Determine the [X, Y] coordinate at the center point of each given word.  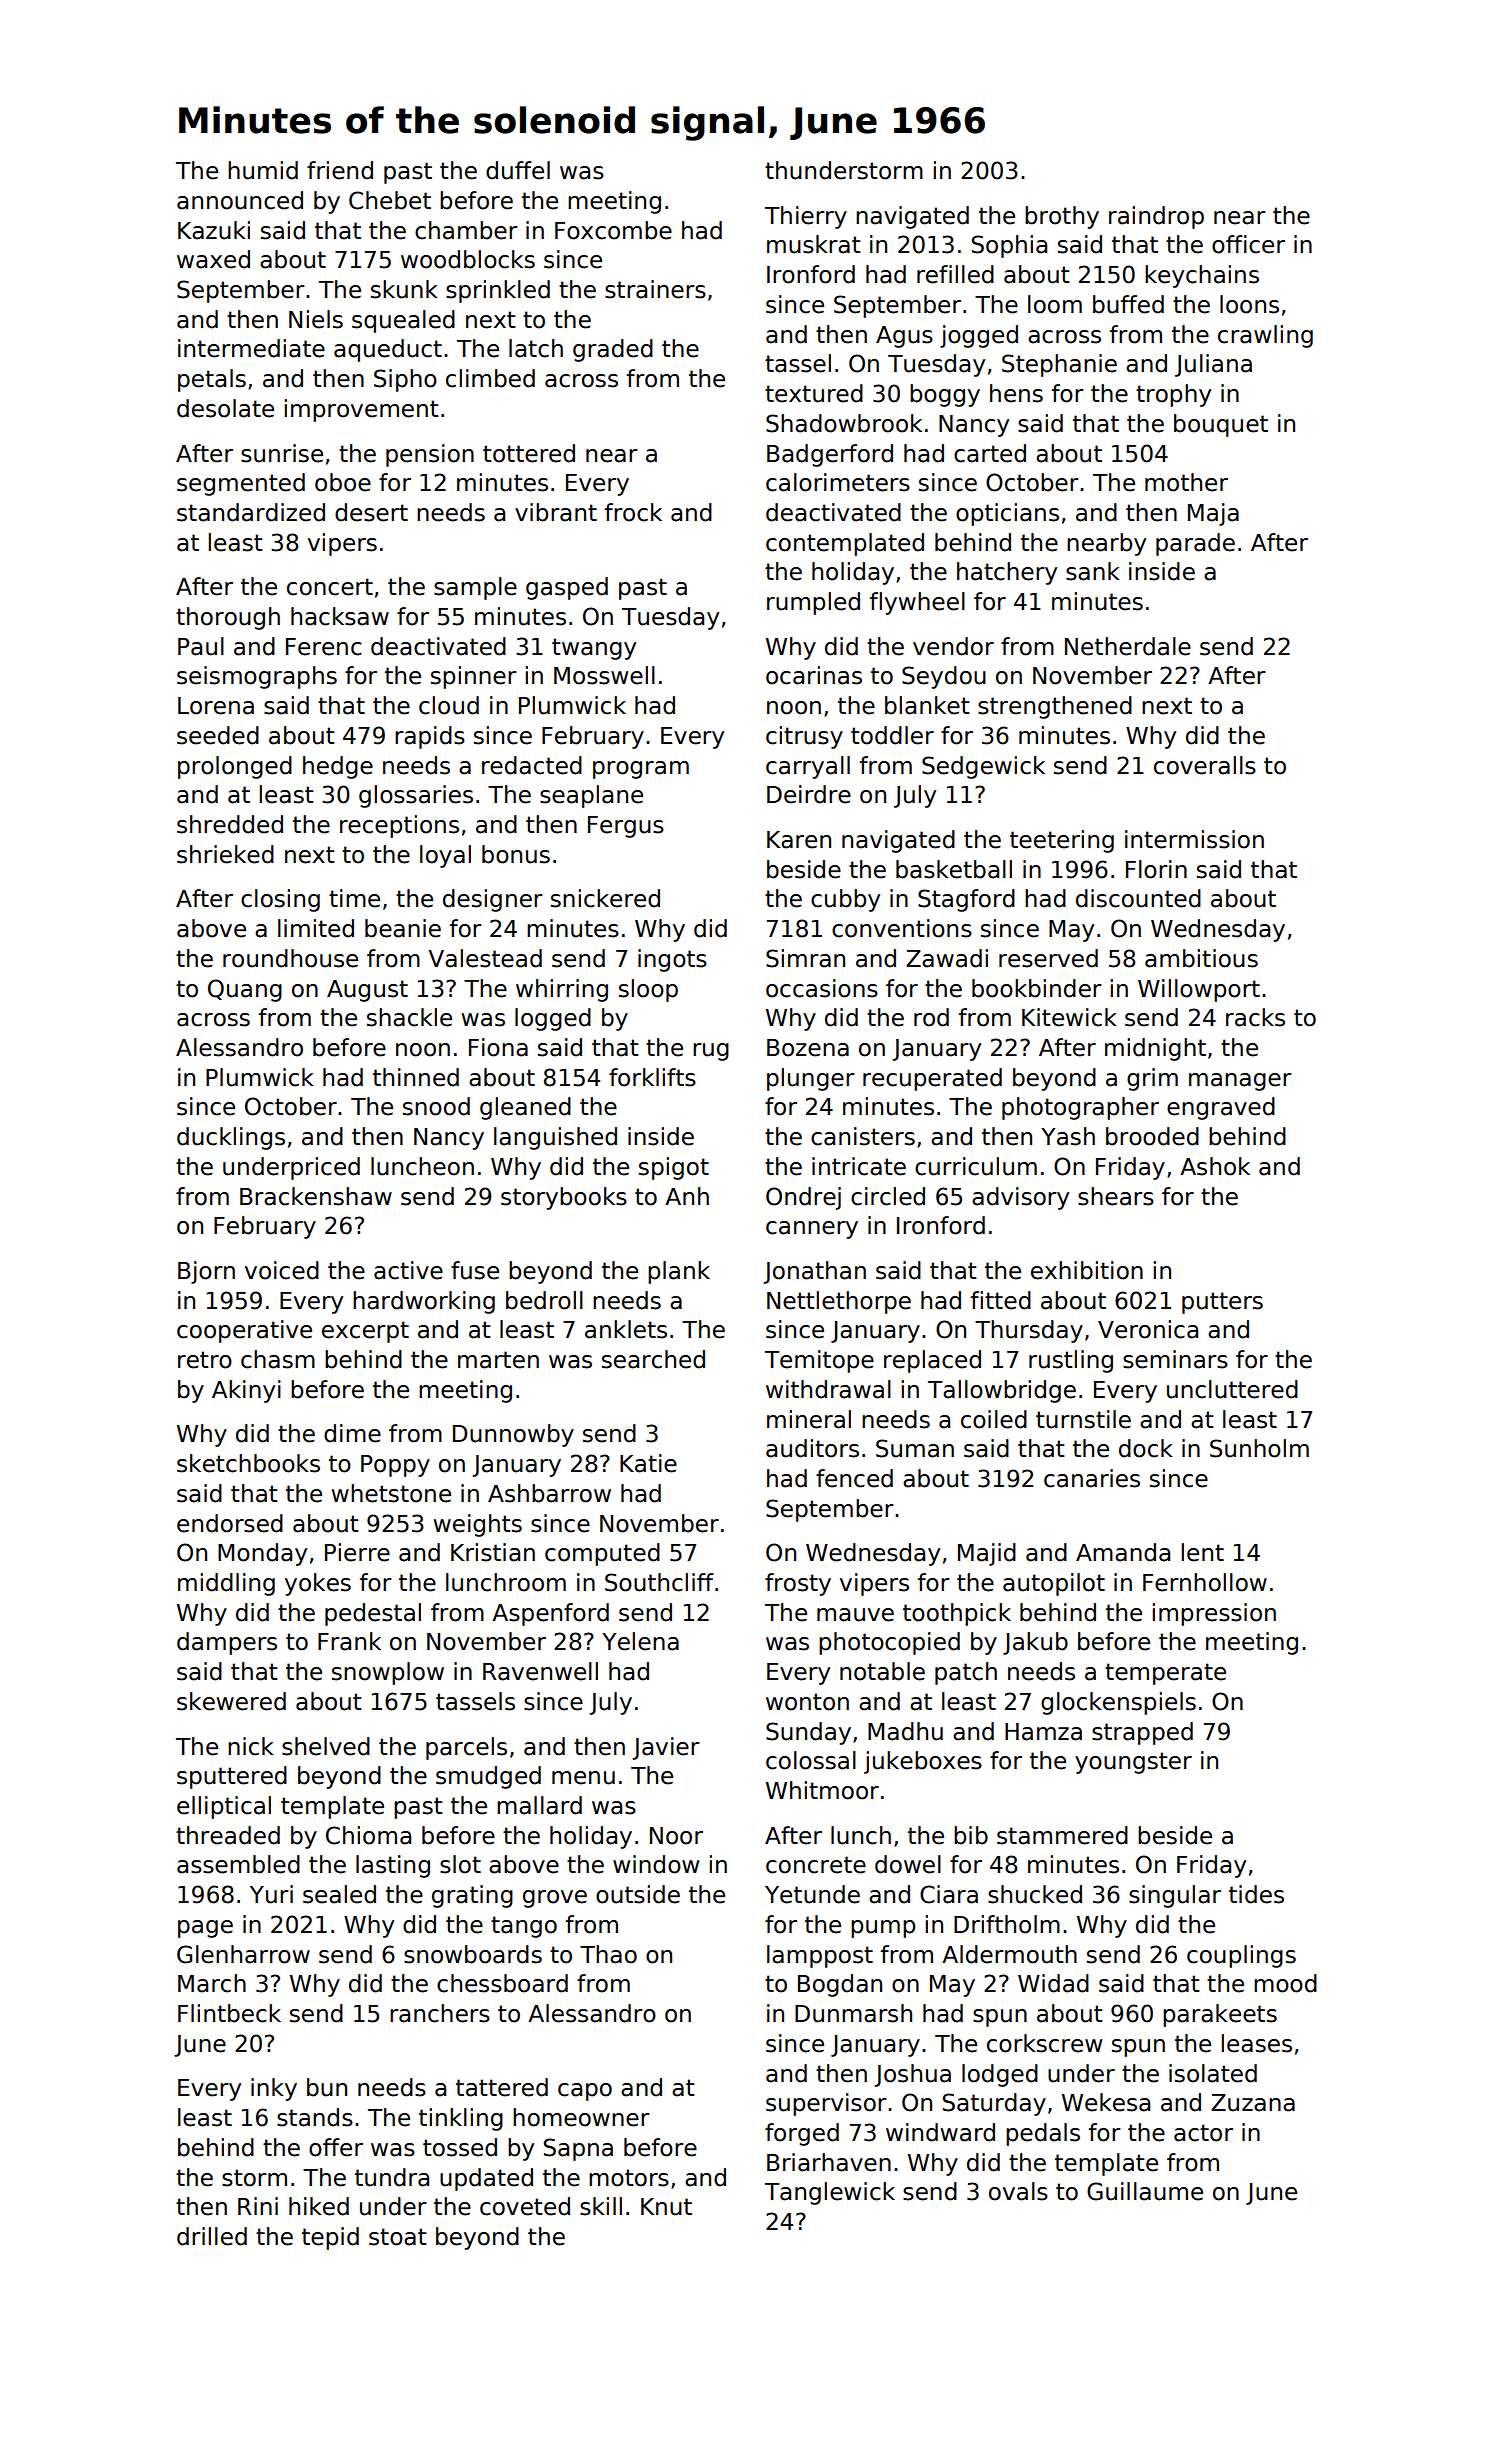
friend [340, 170]
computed [602, 1554]
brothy [1062, 217]
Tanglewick [830, 2193]
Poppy [395, 1466]
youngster [1133, 1763]
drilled [212, 2236]
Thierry [806, 217]
